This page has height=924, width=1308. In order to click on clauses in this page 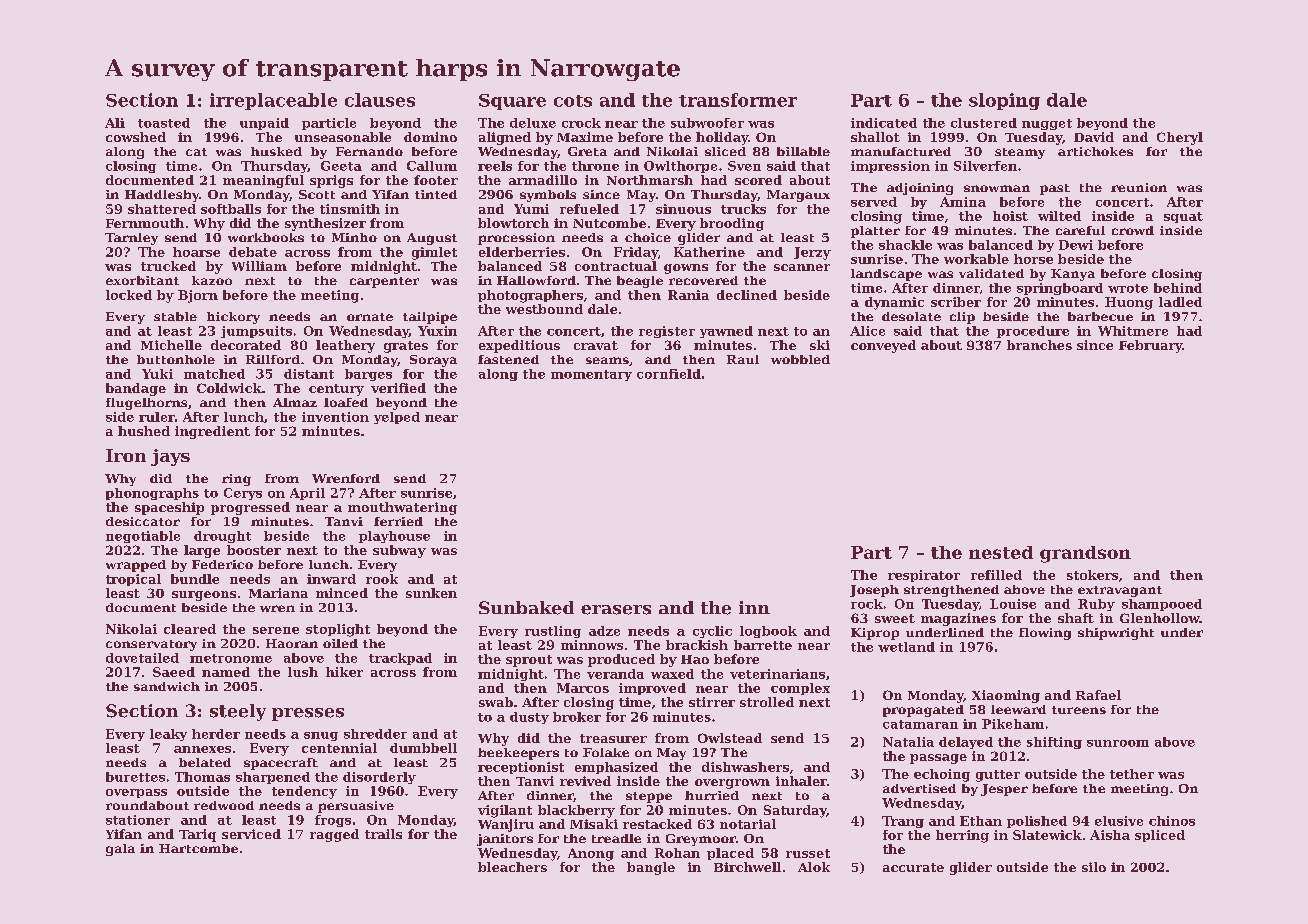, I will do `click(380, 100)`.
